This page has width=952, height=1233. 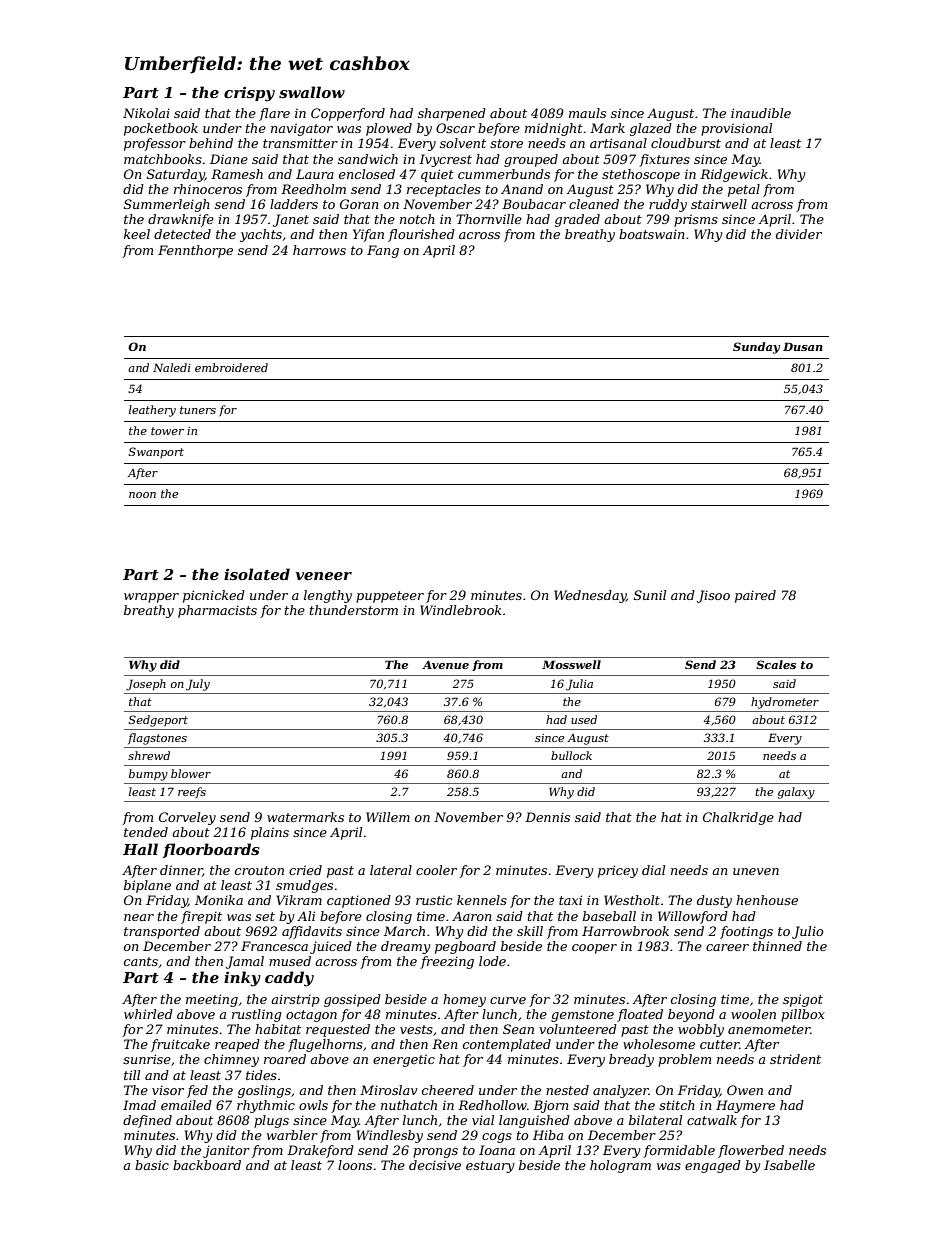 I want to click on Dusan, so click(x=803, y=346).
